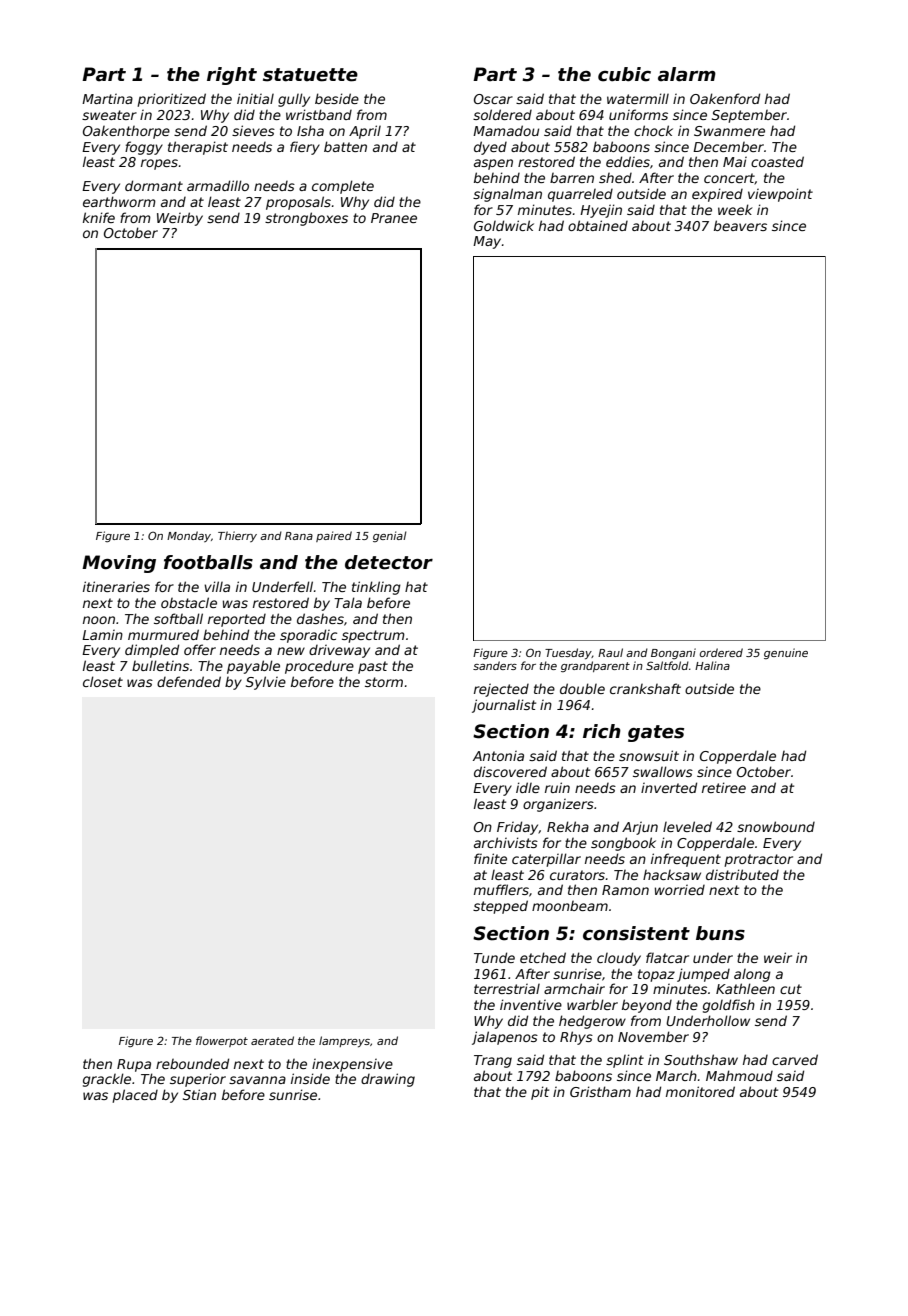  Describe the element at coordinates (500, 907) in the screenshot. I see `stepped` at that location.
